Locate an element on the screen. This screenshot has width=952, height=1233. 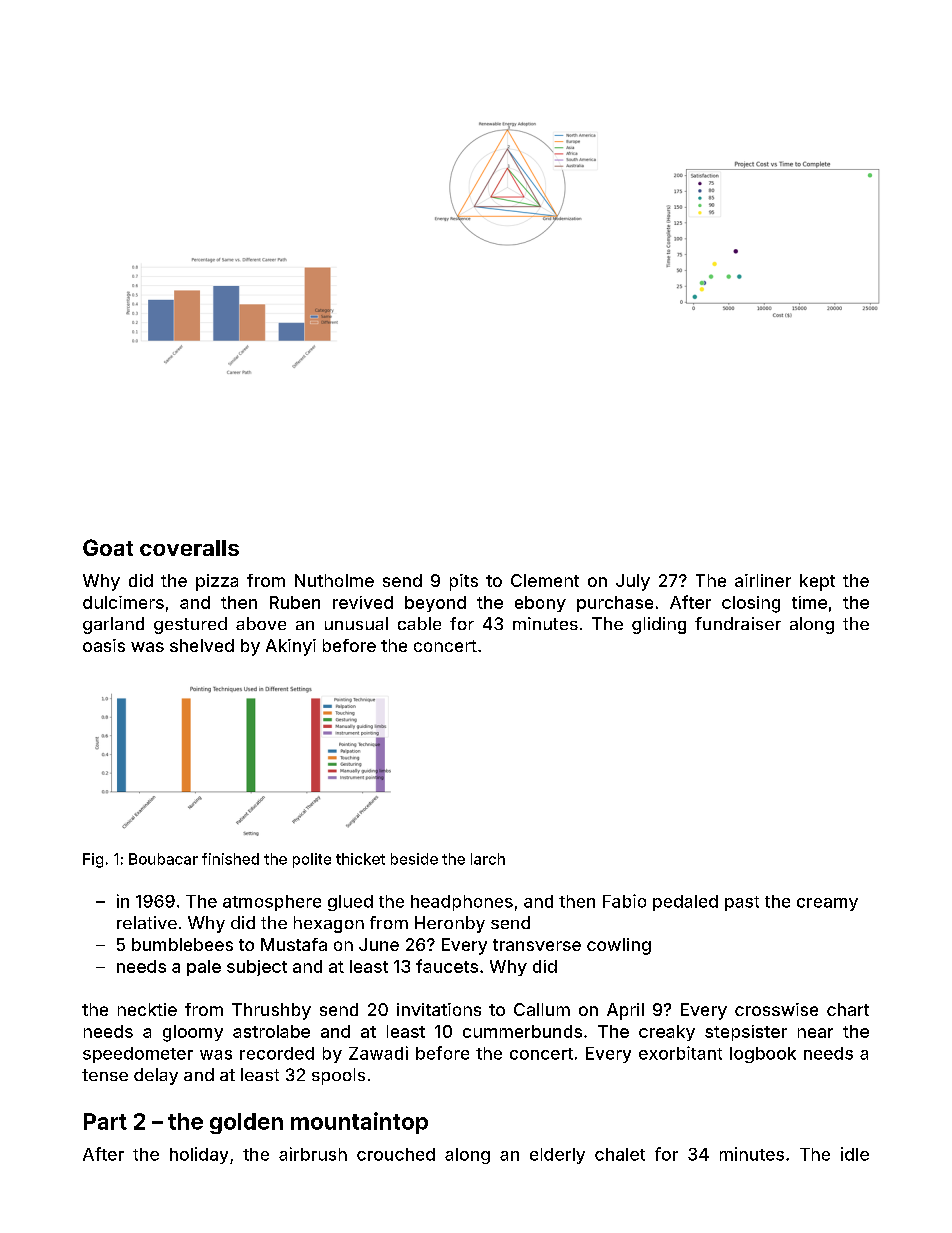
holiday is located at coordinates (199, 1155).
